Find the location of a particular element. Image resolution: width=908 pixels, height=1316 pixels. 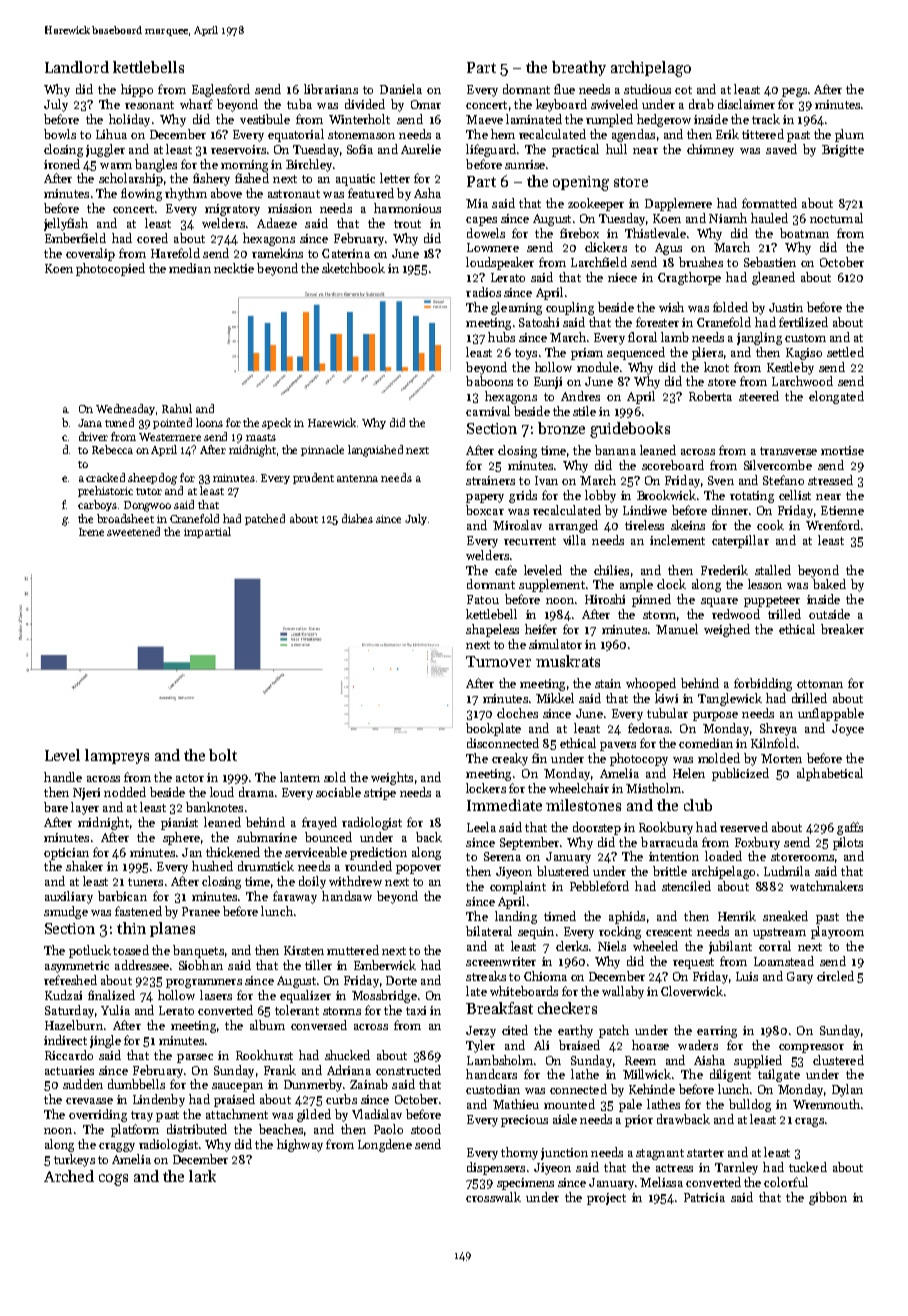

sweetened is located at coordinates (133, 531).
